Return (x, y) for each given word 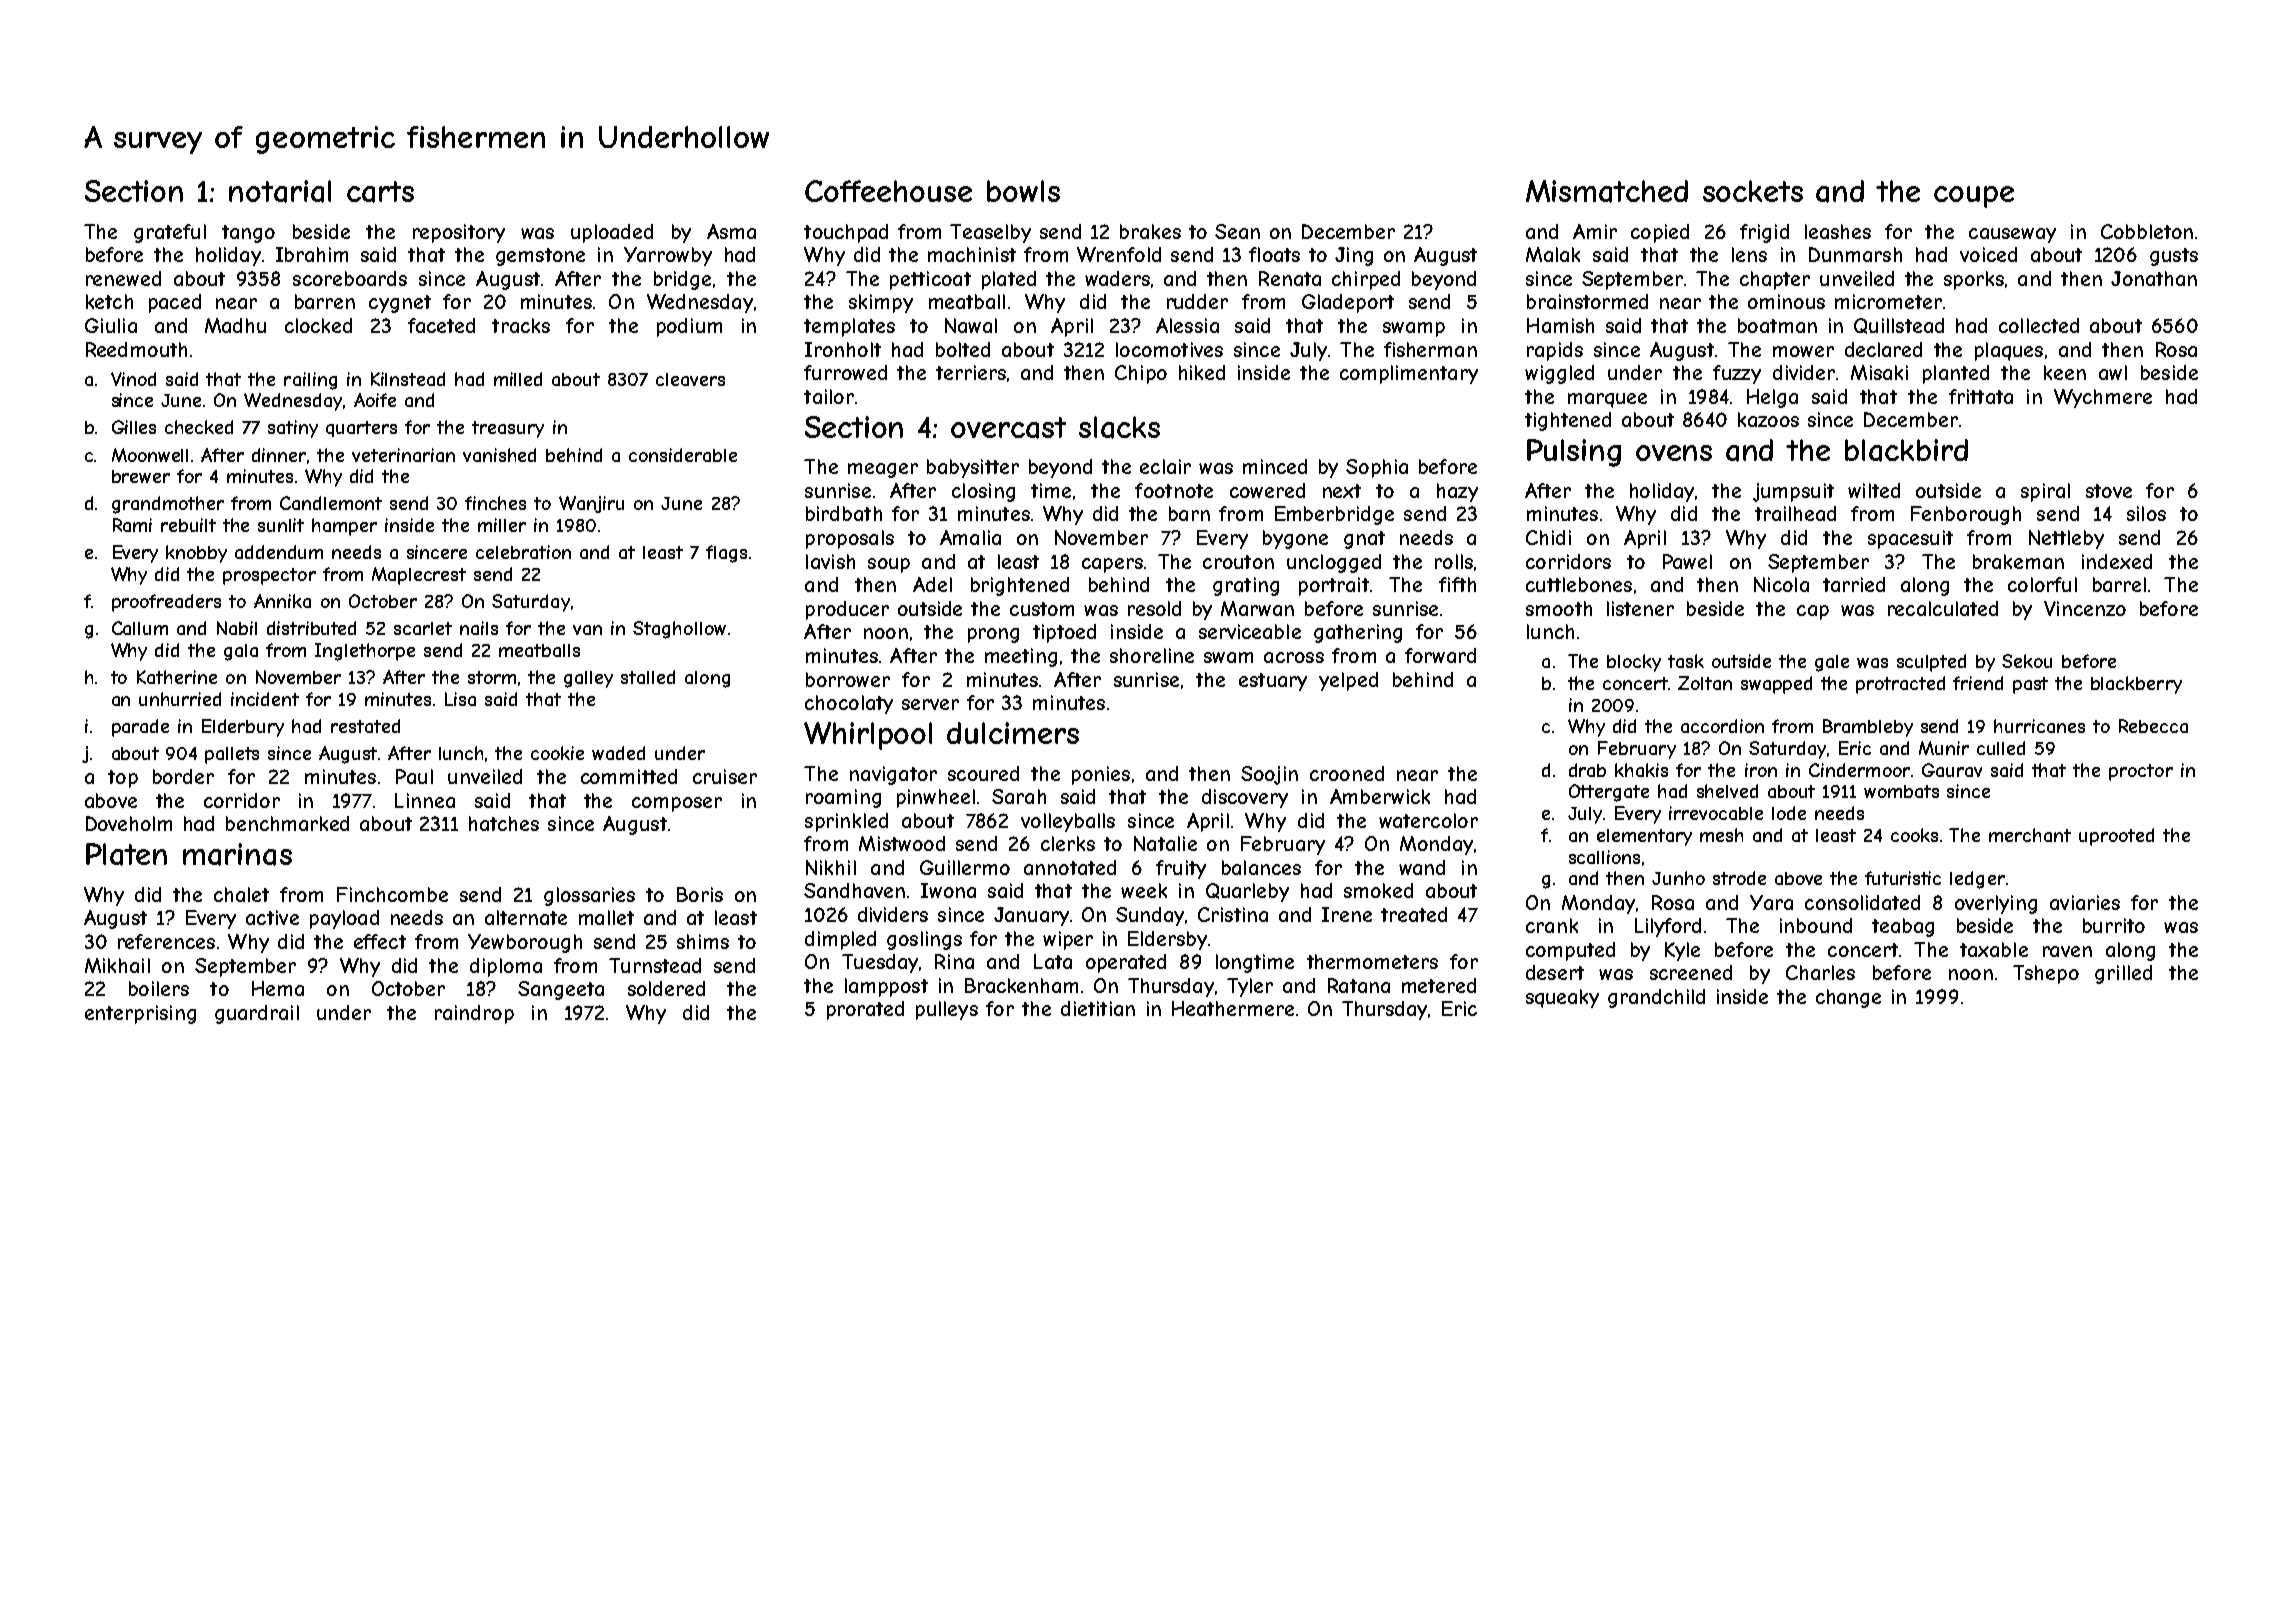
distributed (311, 628)
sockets (1753, 191)
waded (618, 753)
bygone (1295, 539)
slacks (1119, 427)
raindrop (474, 1014)
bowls (1023, 191)
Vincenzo (2085, 608)
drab (1587, 770)
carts (380, 192)
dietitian (1098, 1008)
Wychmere (2103, 398)
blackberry (2136, 685)
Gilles (134, 427)
